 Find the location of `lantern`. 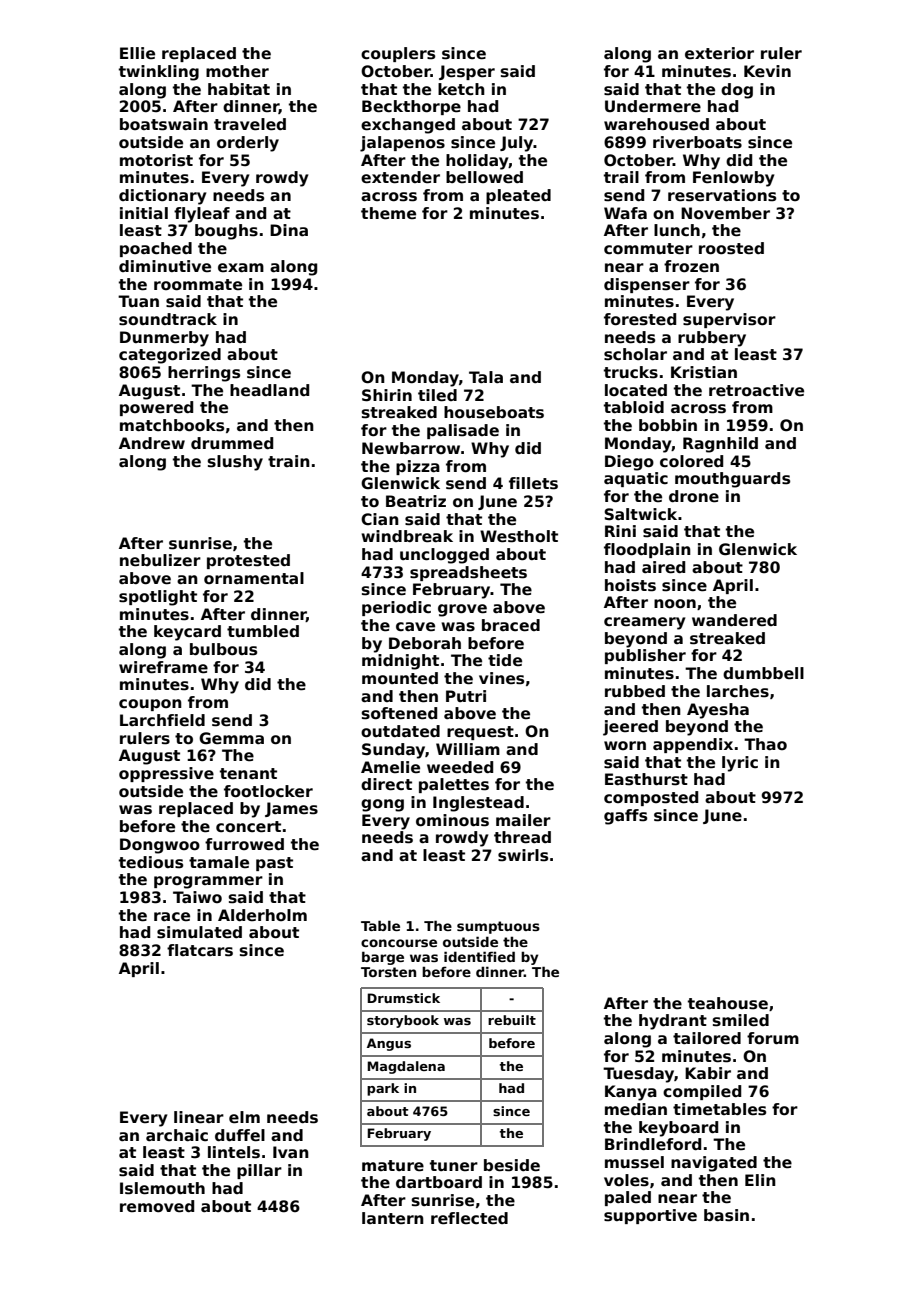

lantern is located at coordinates (393, 1218).
